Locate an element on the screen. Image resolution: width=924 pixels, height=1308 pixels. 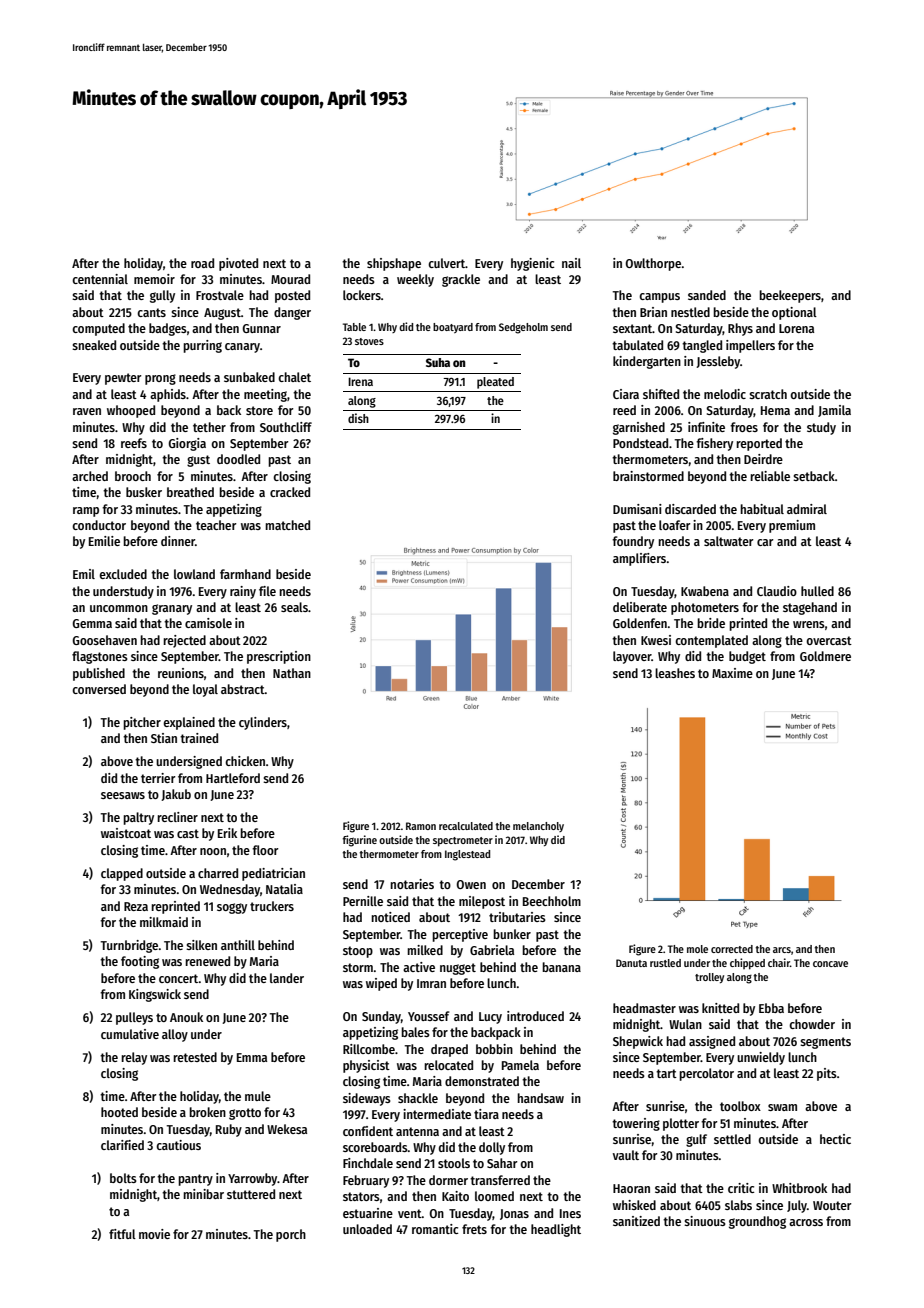
saltwater is located at coordinates (729, 541).
